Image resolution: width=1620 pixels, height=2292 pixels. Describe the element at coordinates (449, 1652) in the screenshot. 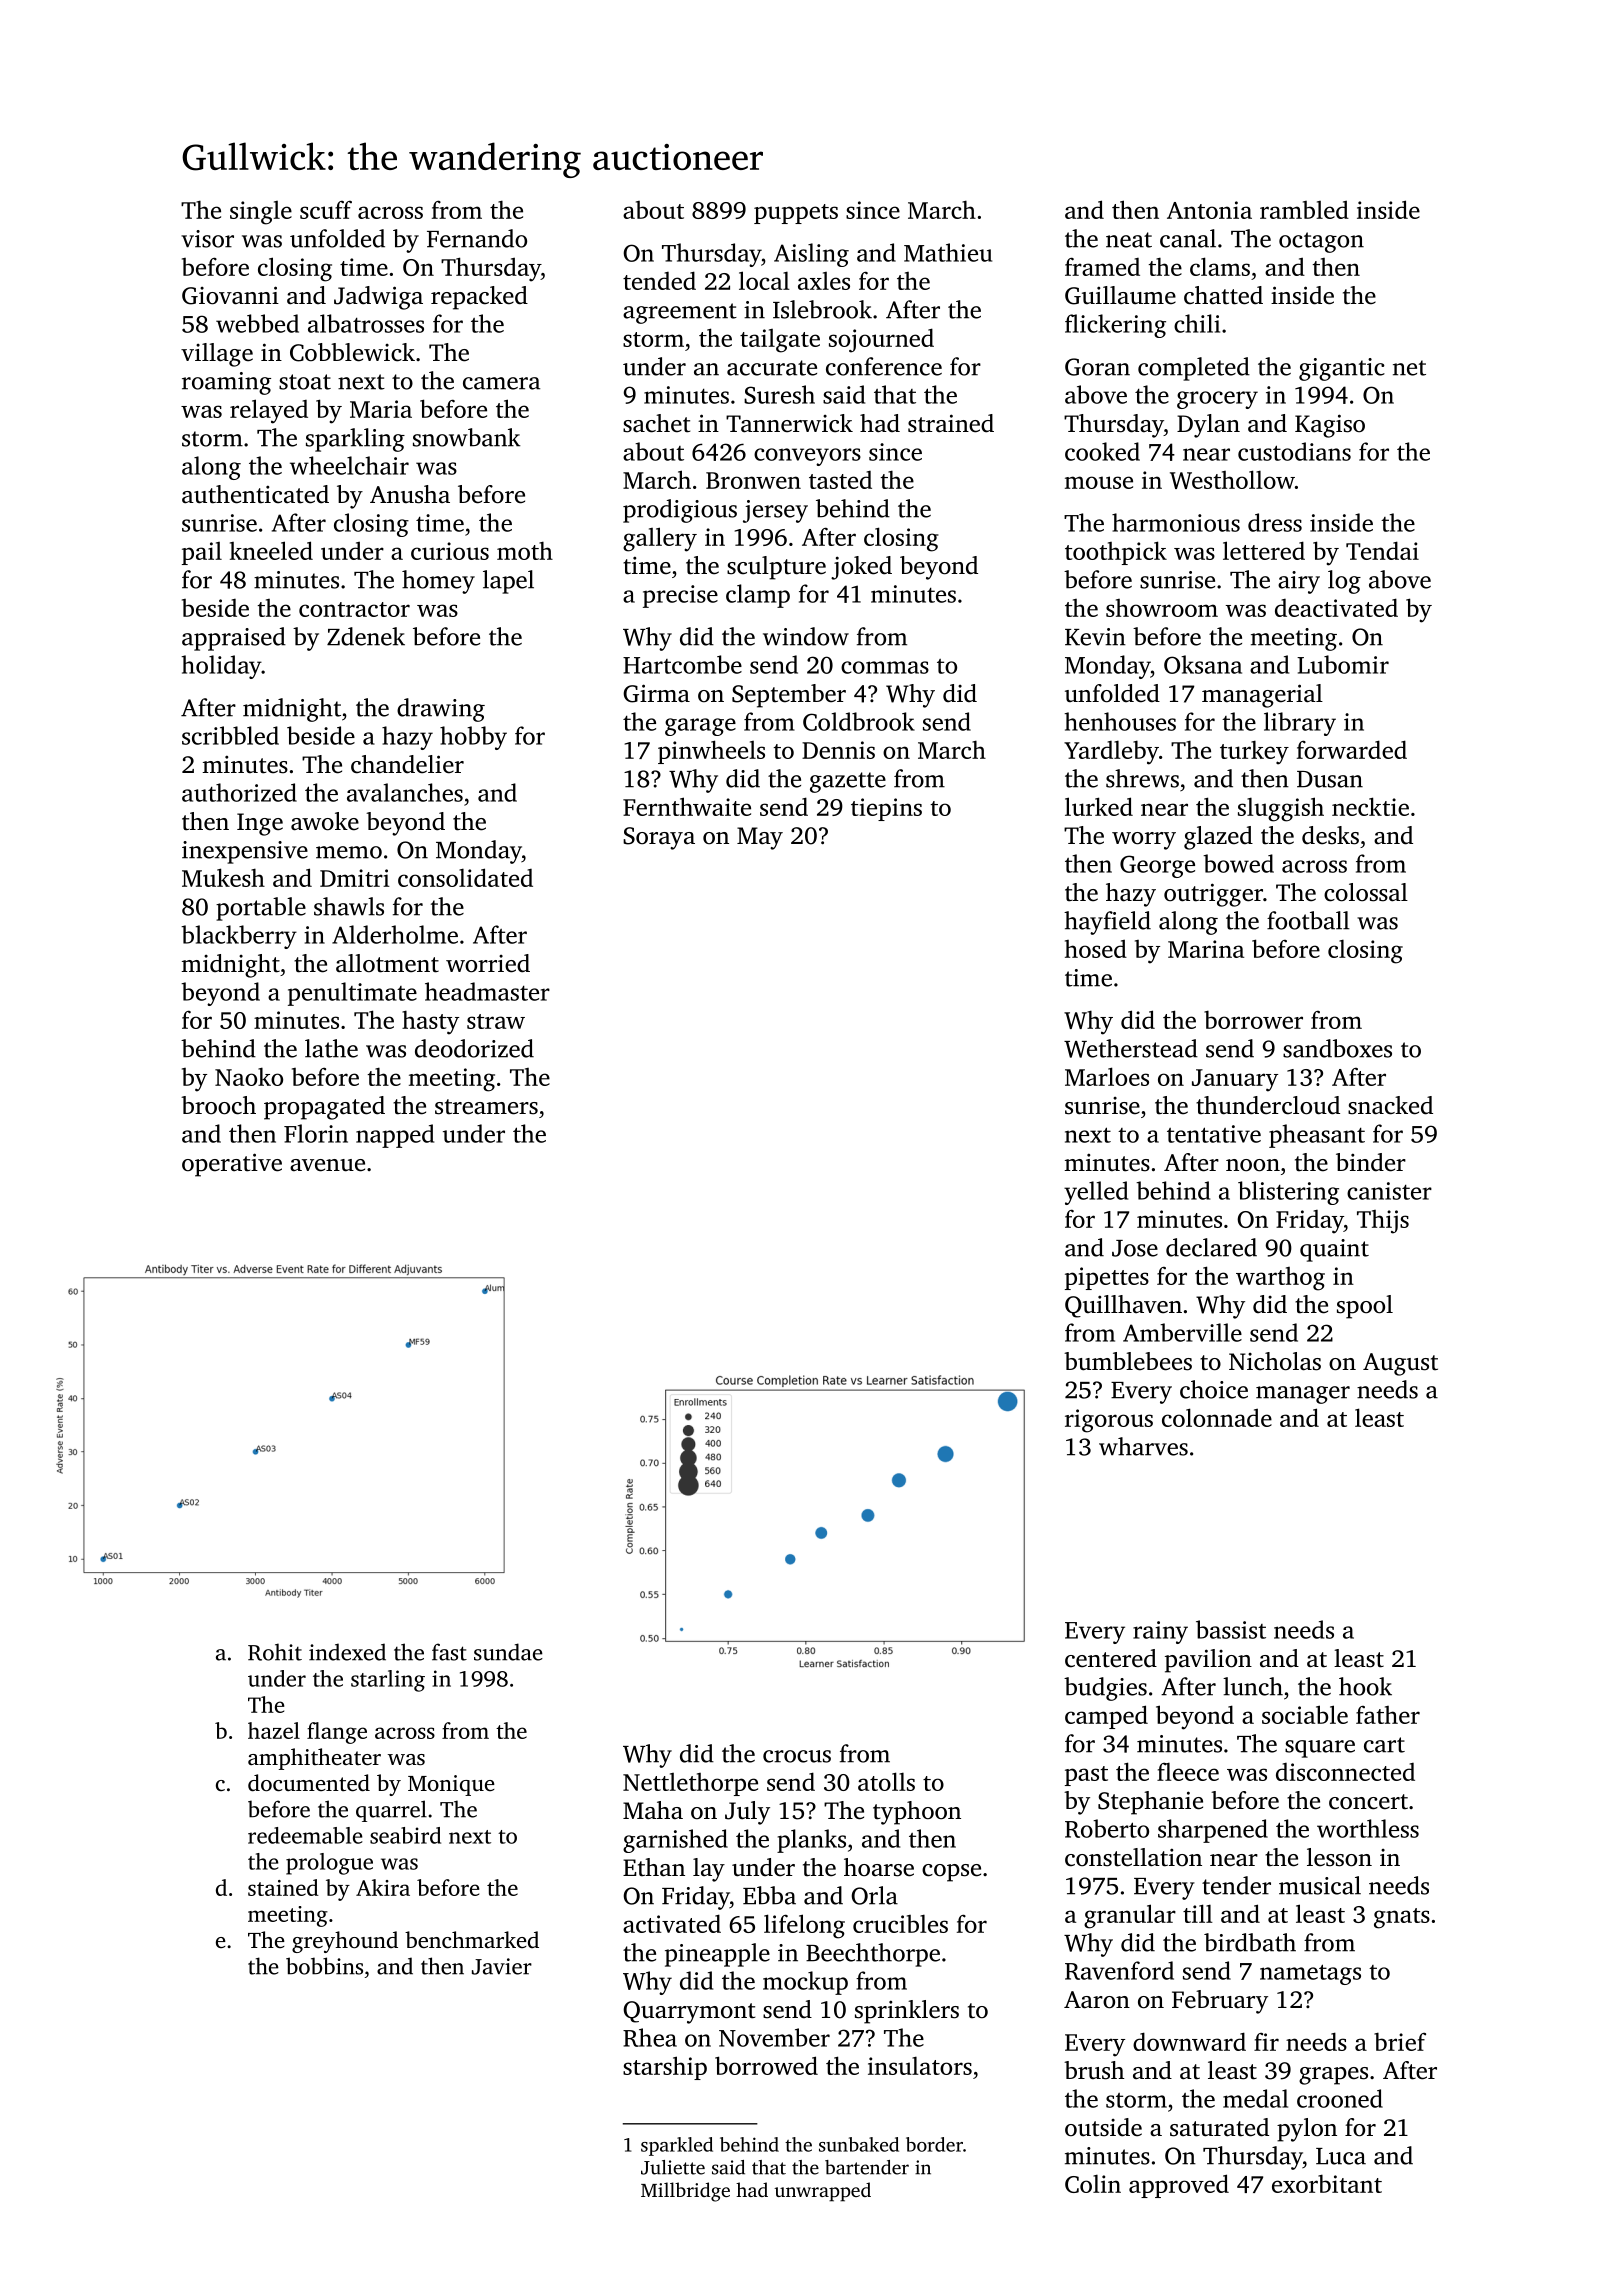

I see `fast` at that location.
